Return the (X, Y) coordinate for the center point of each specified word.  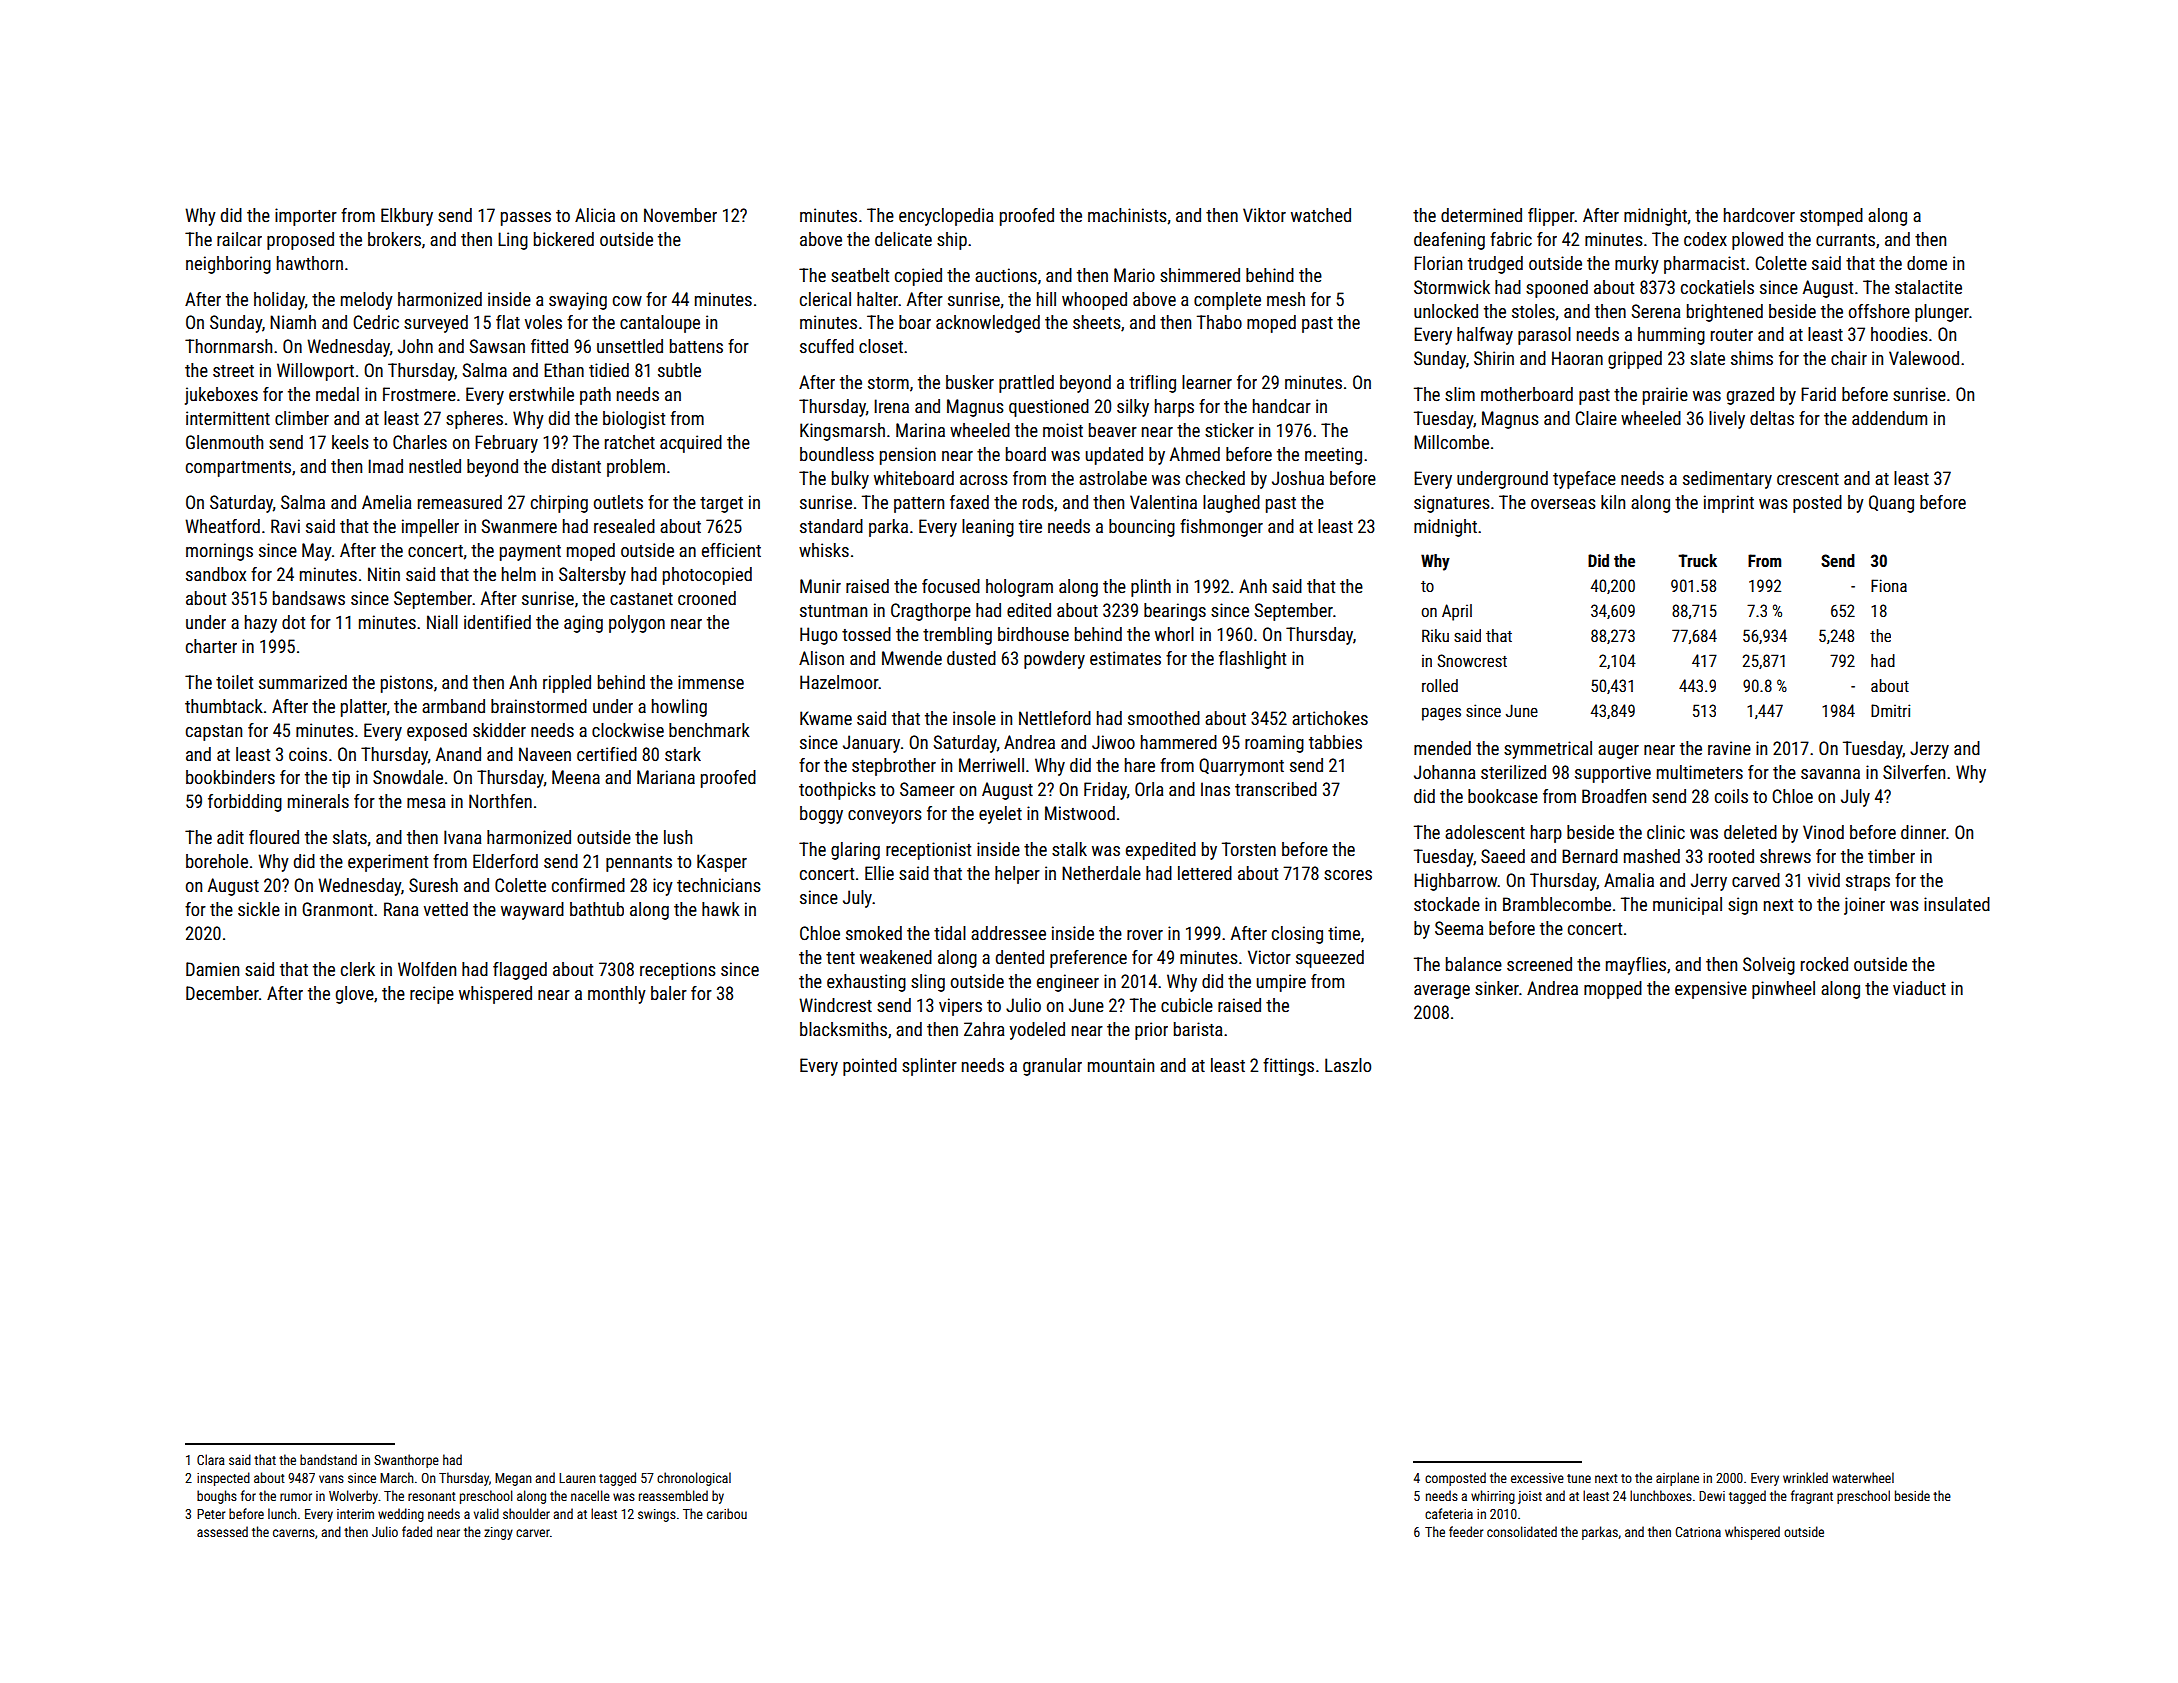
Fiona (1889, 585)
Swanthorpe (406, 1461)
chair (1849, 358)
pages (1441, 714)
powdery (1054, 660)
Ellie (879, 873)
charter (211, 646)
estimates (1125, 658)
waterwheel (1863, 1477)
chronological (694, 1479)
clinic (1666, 832)
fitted (549, 346)
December (222, 993)
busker (970, 382)
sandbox (216, 574)
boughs (217, 1497)
